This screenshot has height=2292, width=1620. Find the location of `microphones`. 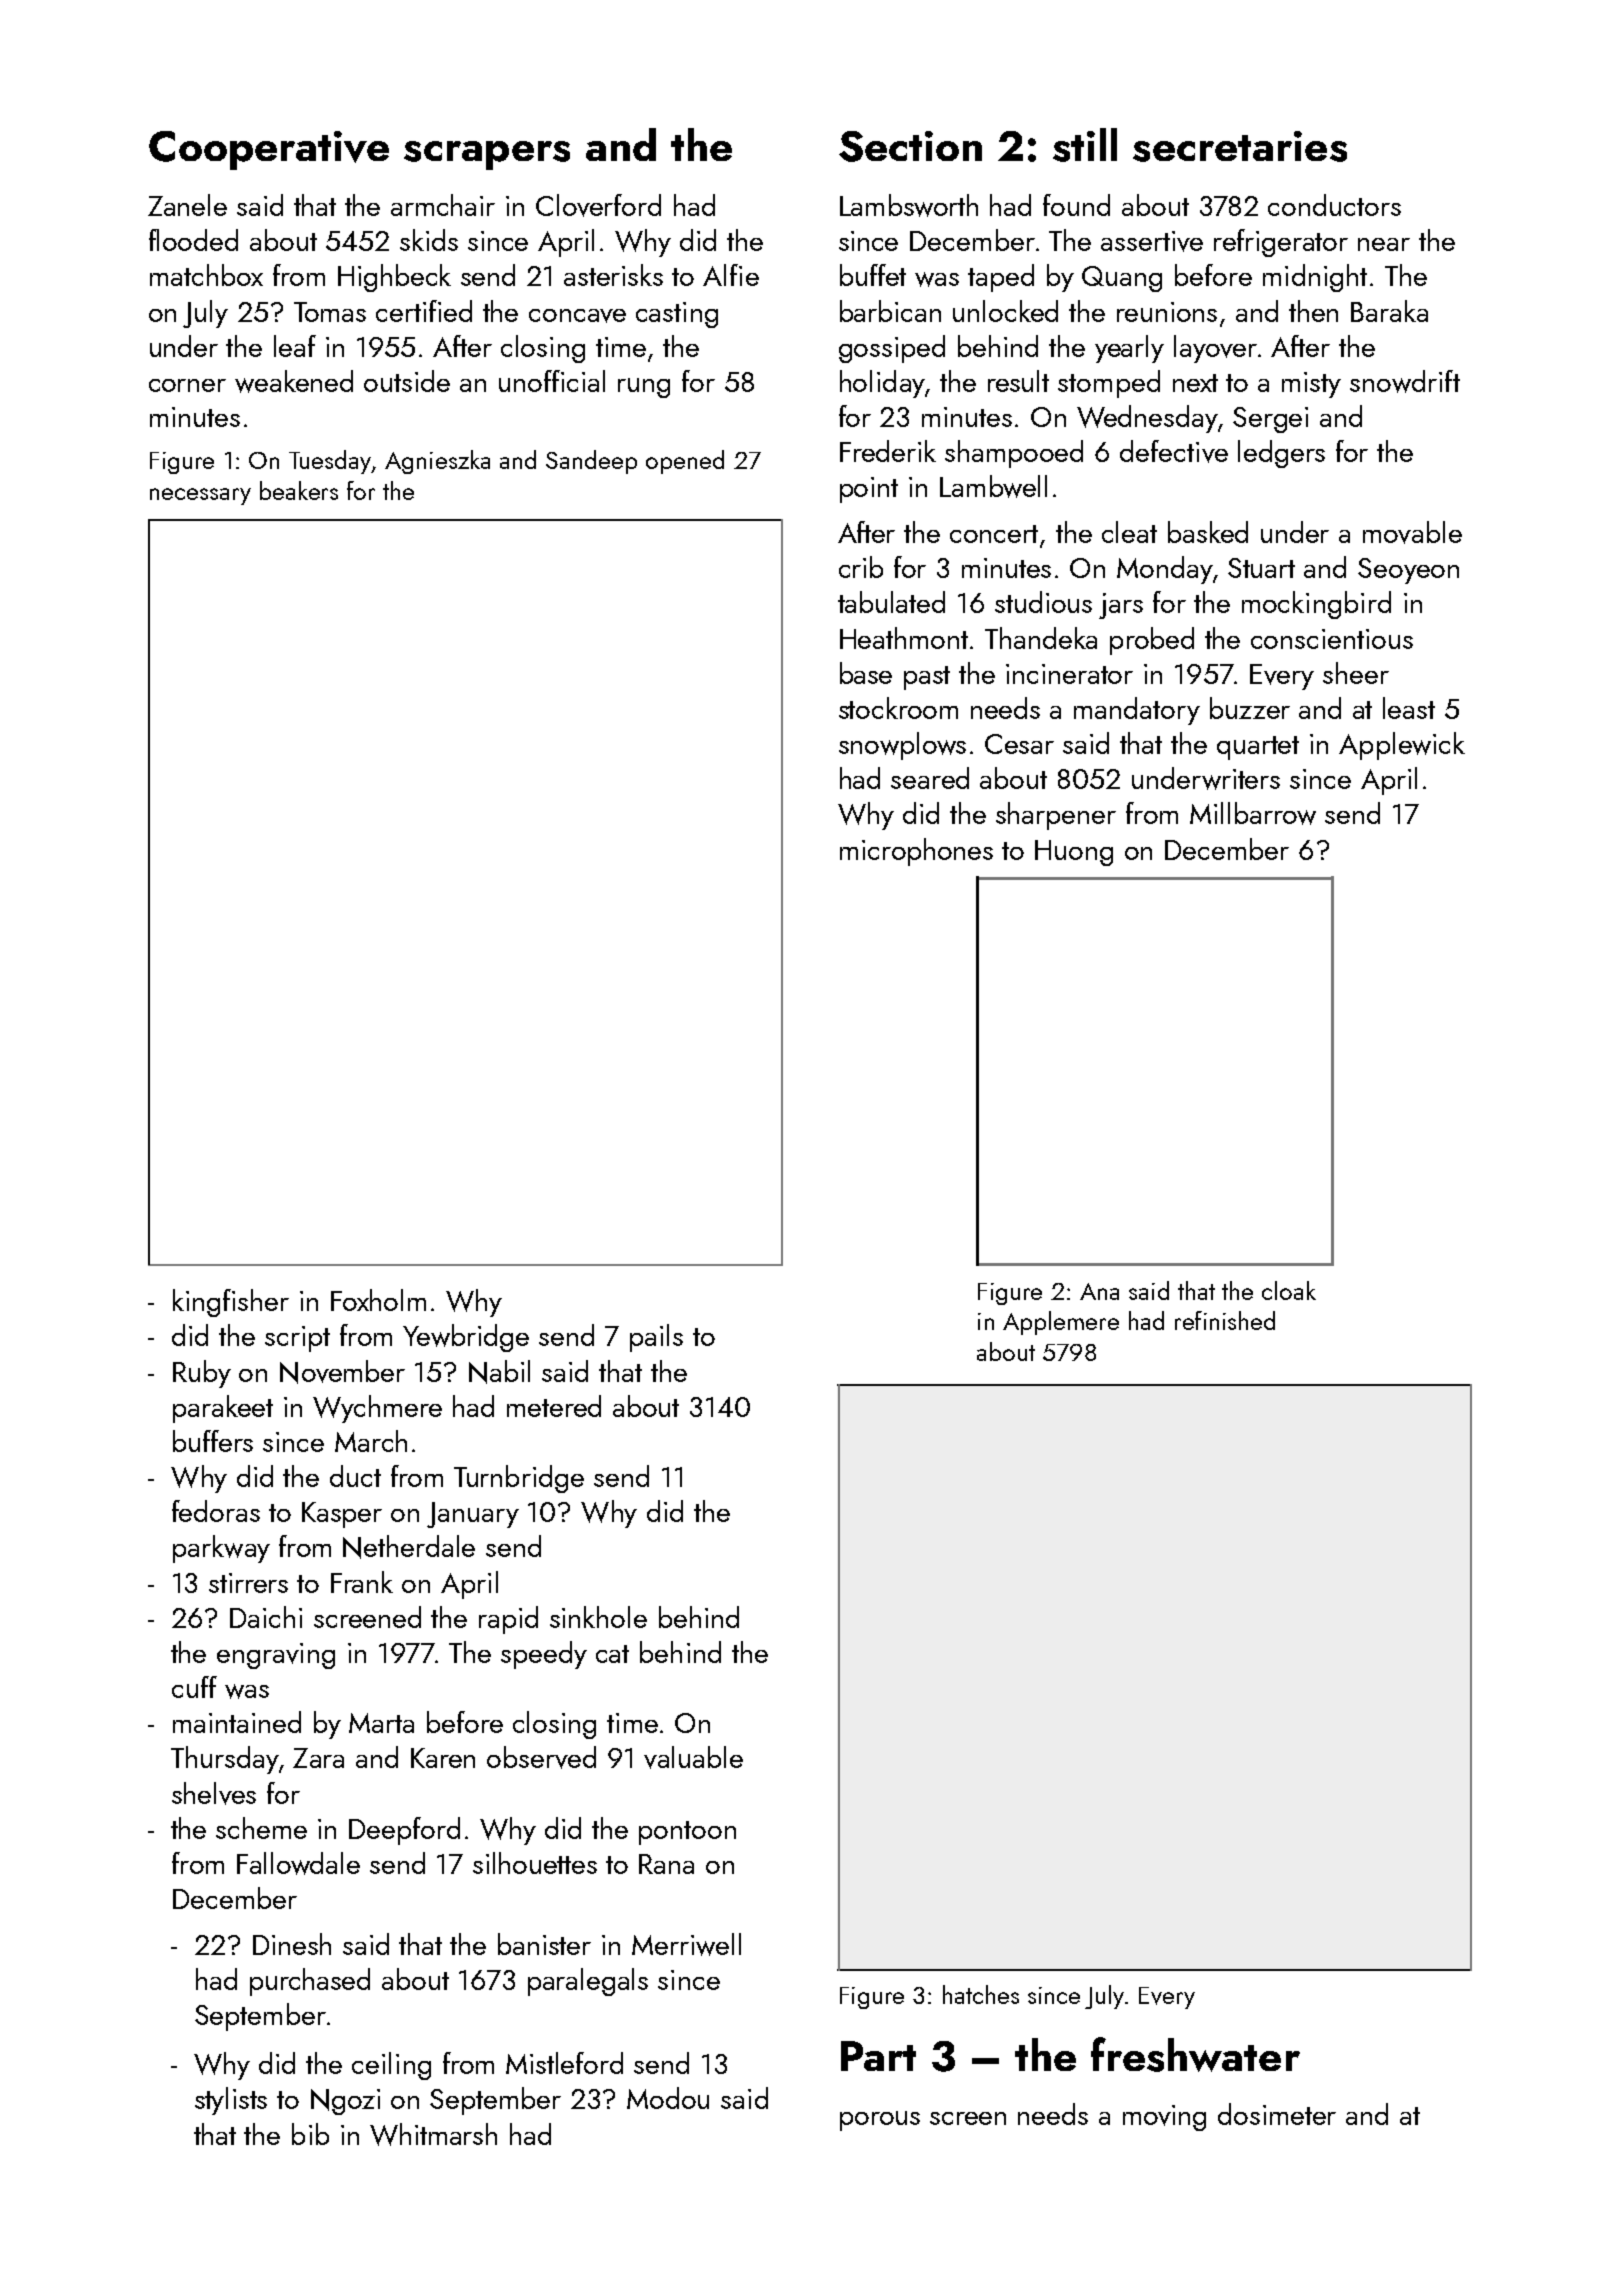

microphones is located at coordinates (916, 852).
